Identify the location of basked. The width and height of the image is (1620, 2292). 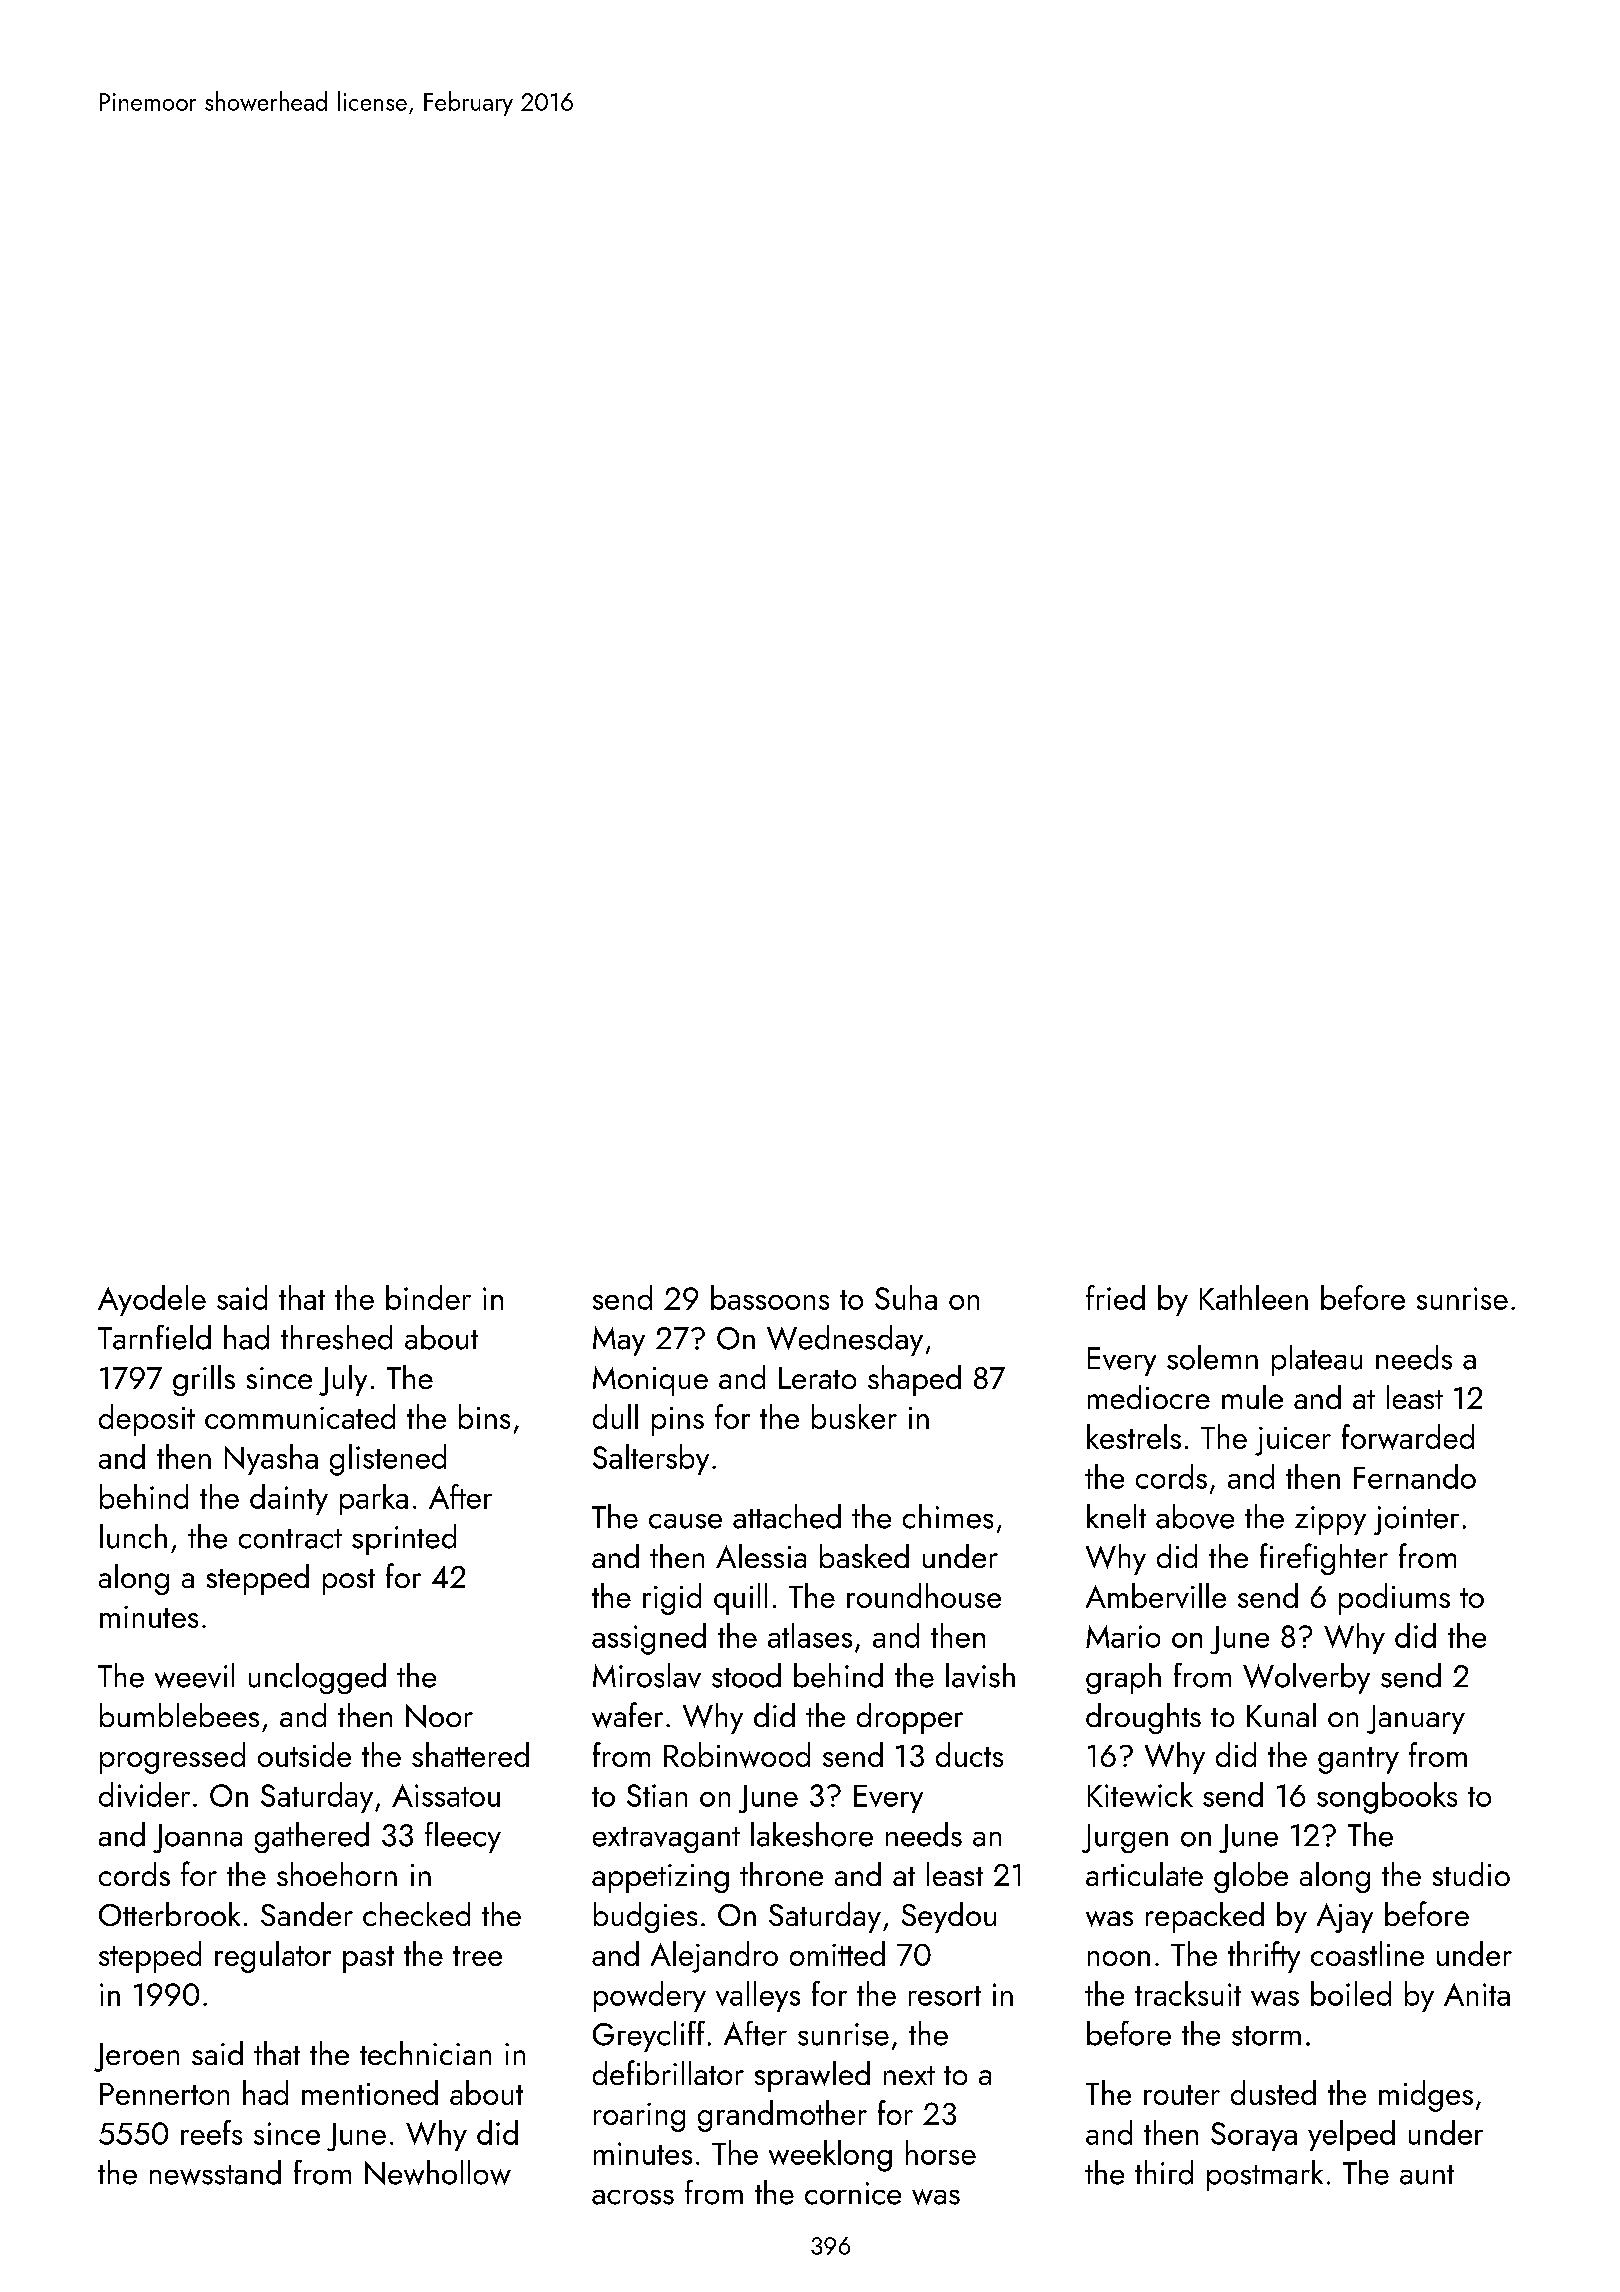
(864, 1556).
